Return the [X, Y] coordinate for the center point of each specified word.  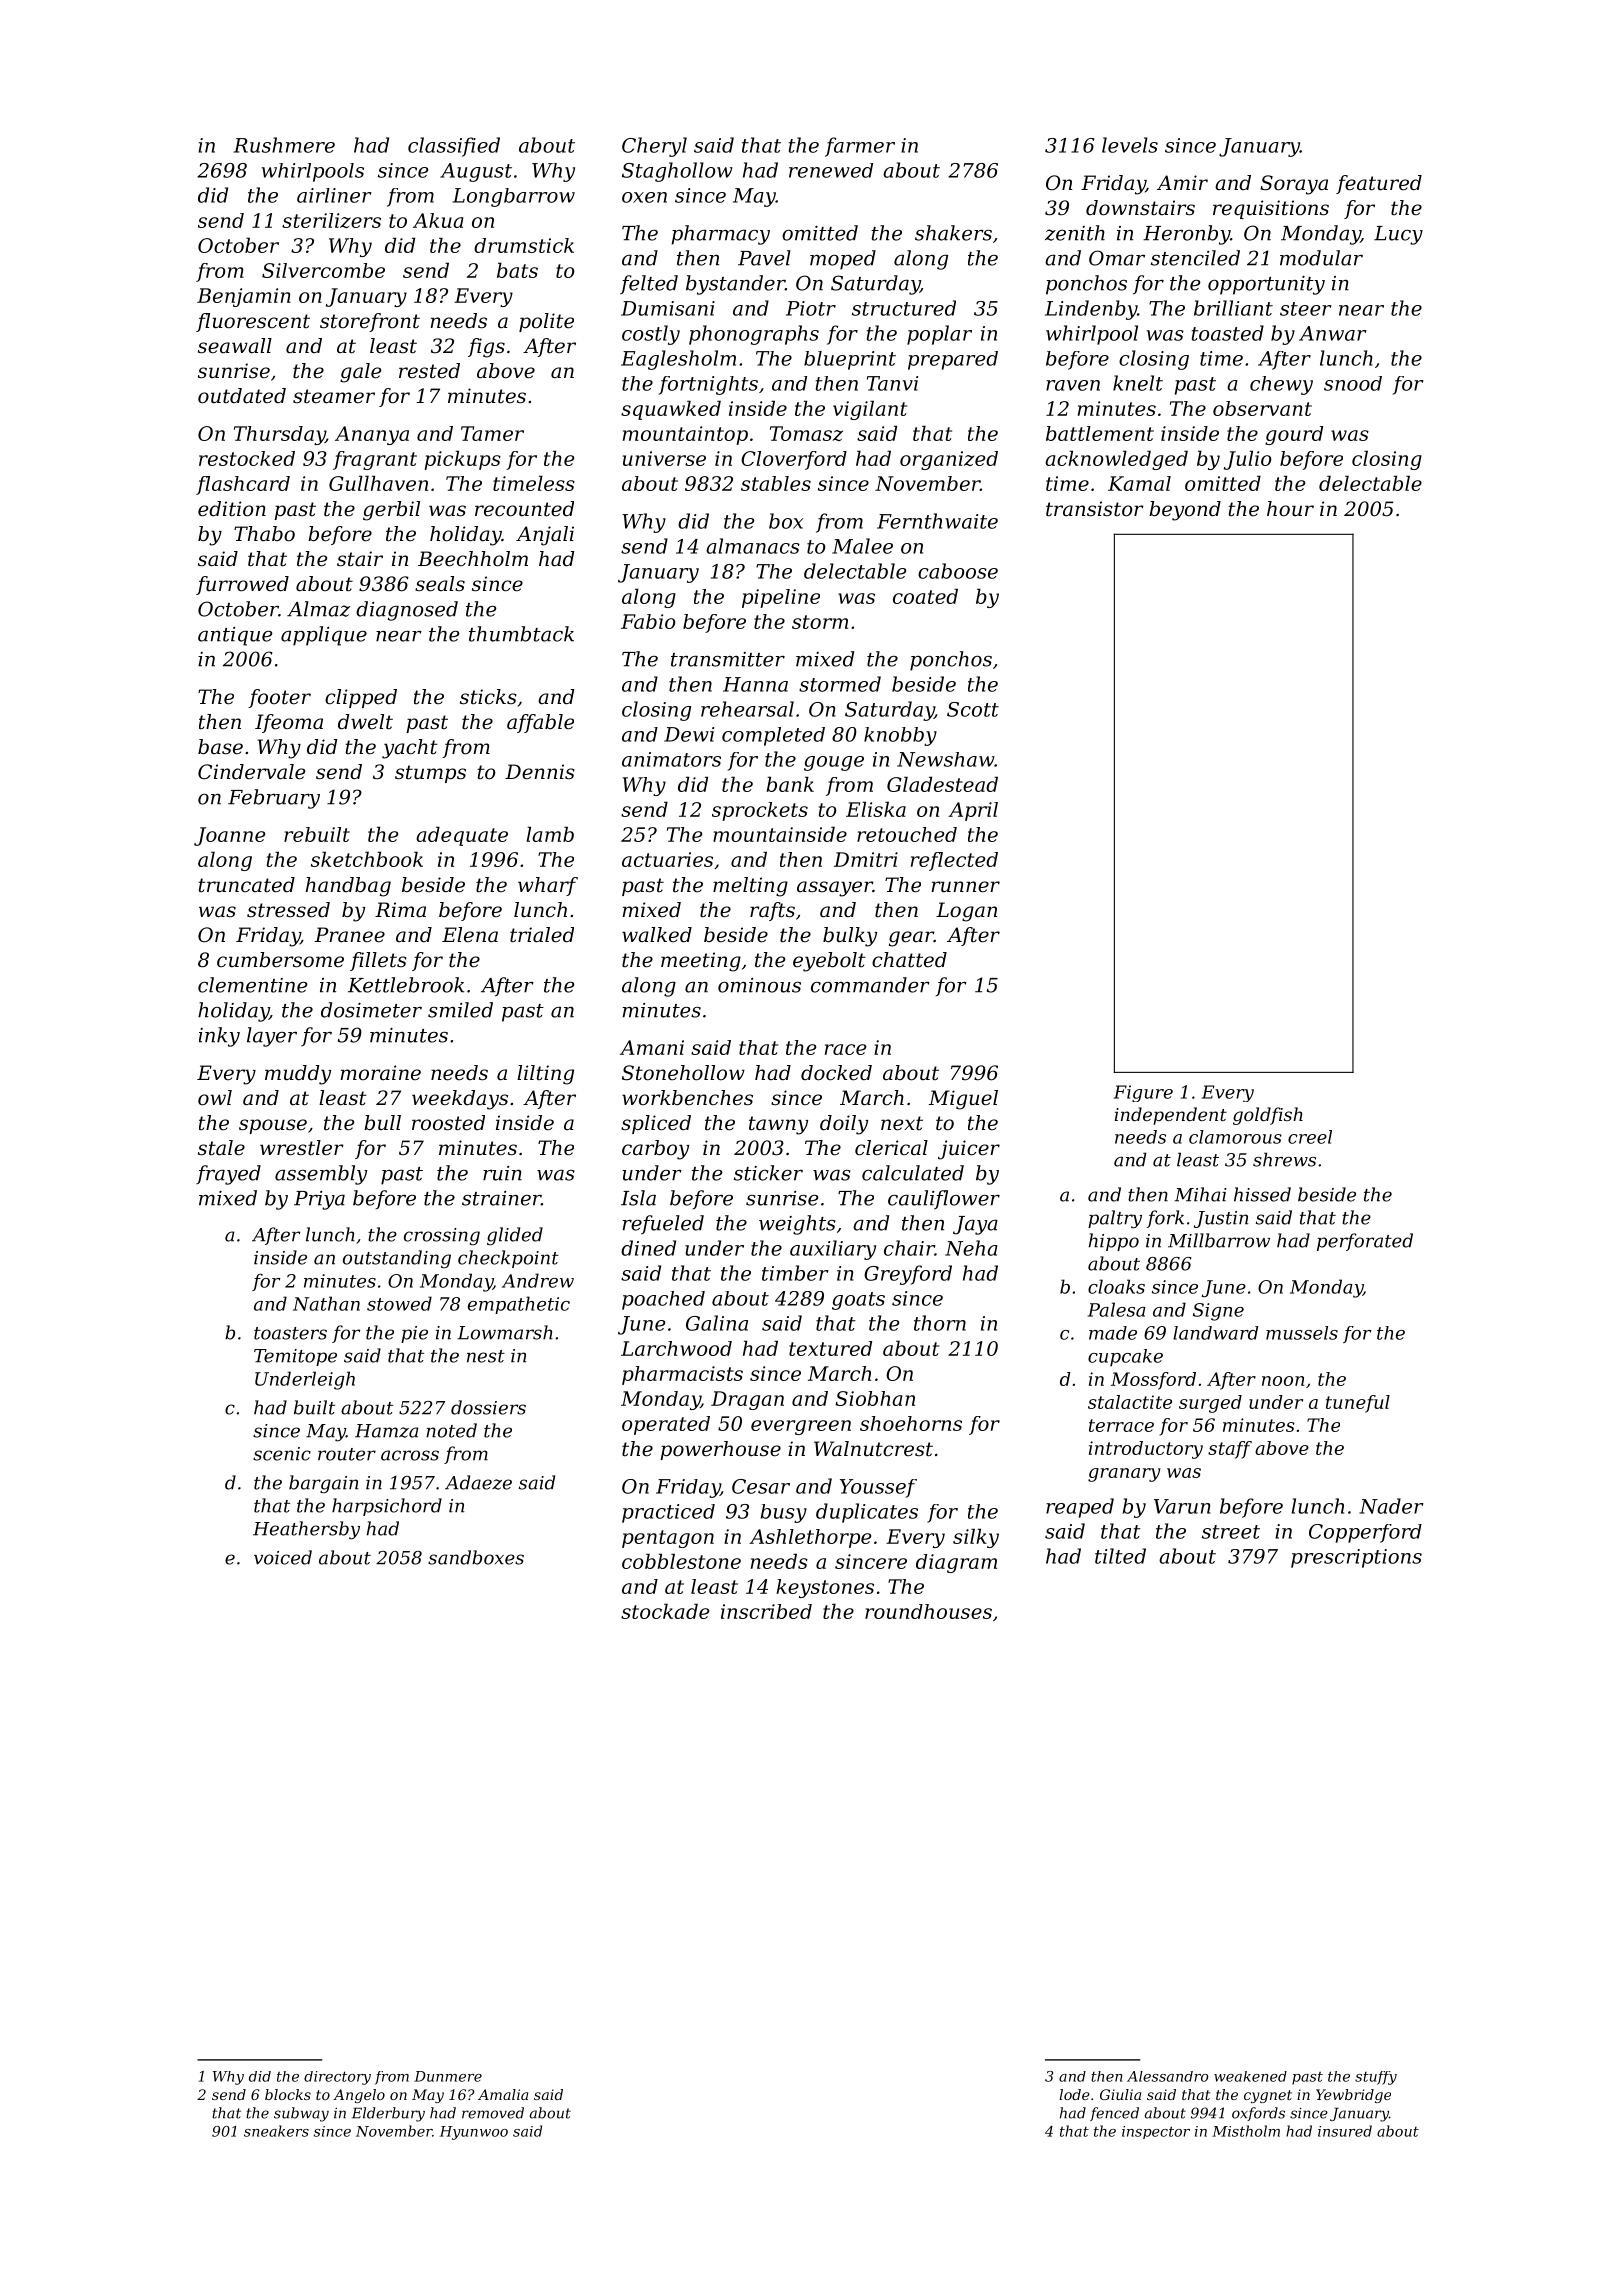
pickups [462, 460]
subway [301, 2114]
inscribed [766, 1611]
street [1231, 1532]
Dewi [689, 734]
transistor [1095, 509]
